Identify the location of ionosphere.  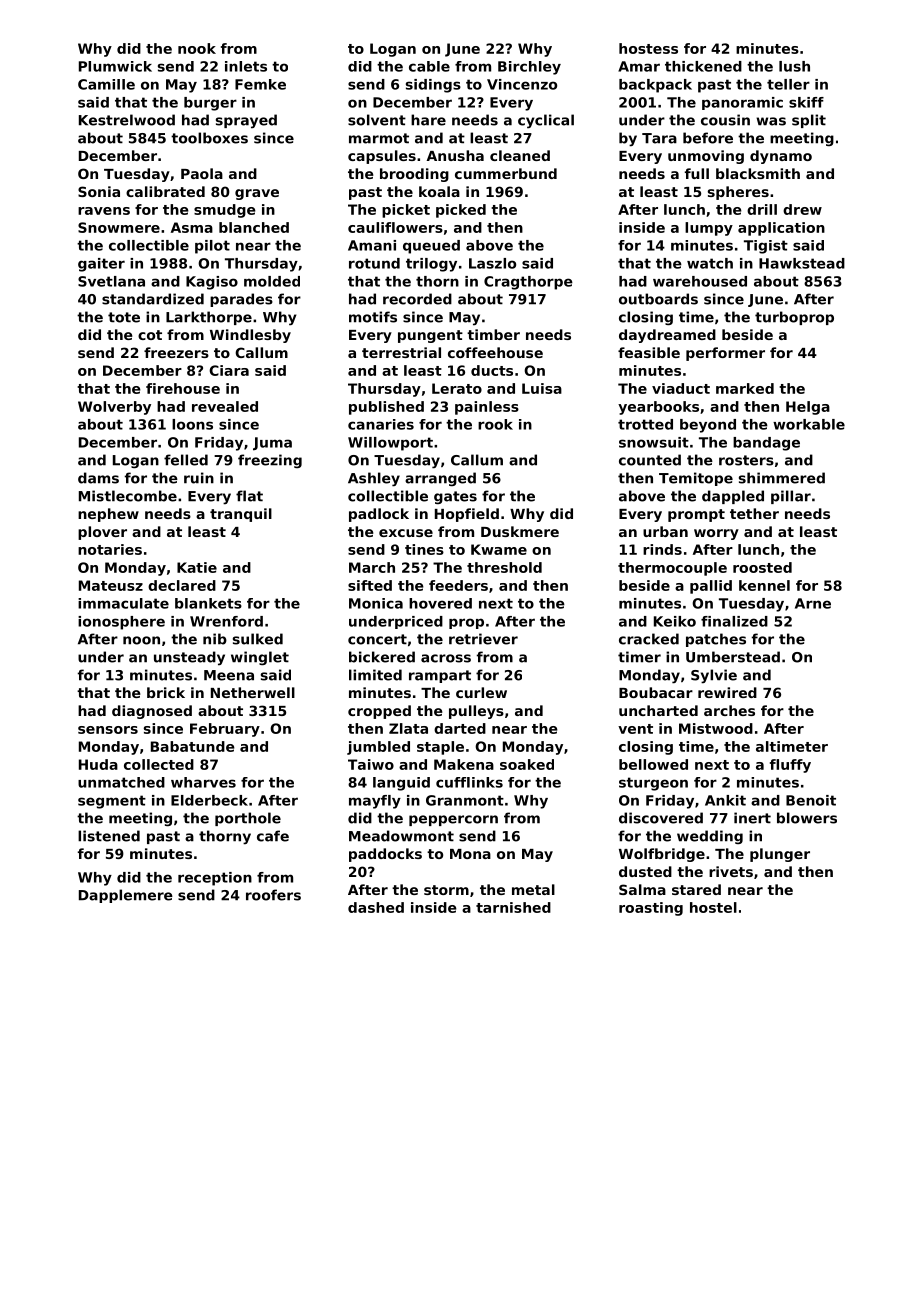
(121, 623).
